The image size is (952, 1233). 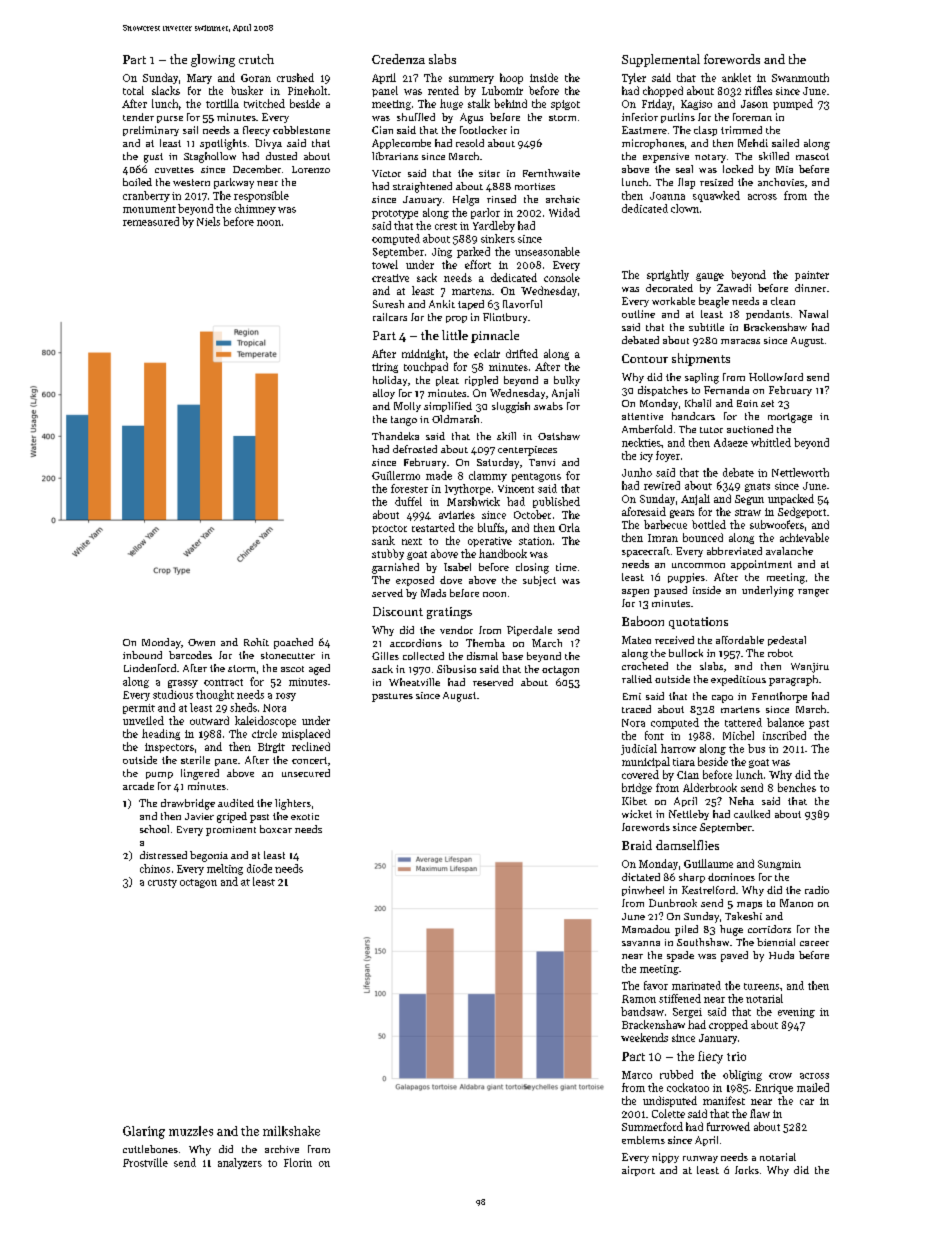 I want to click on muzzles, so click(x=191, y=1131).
